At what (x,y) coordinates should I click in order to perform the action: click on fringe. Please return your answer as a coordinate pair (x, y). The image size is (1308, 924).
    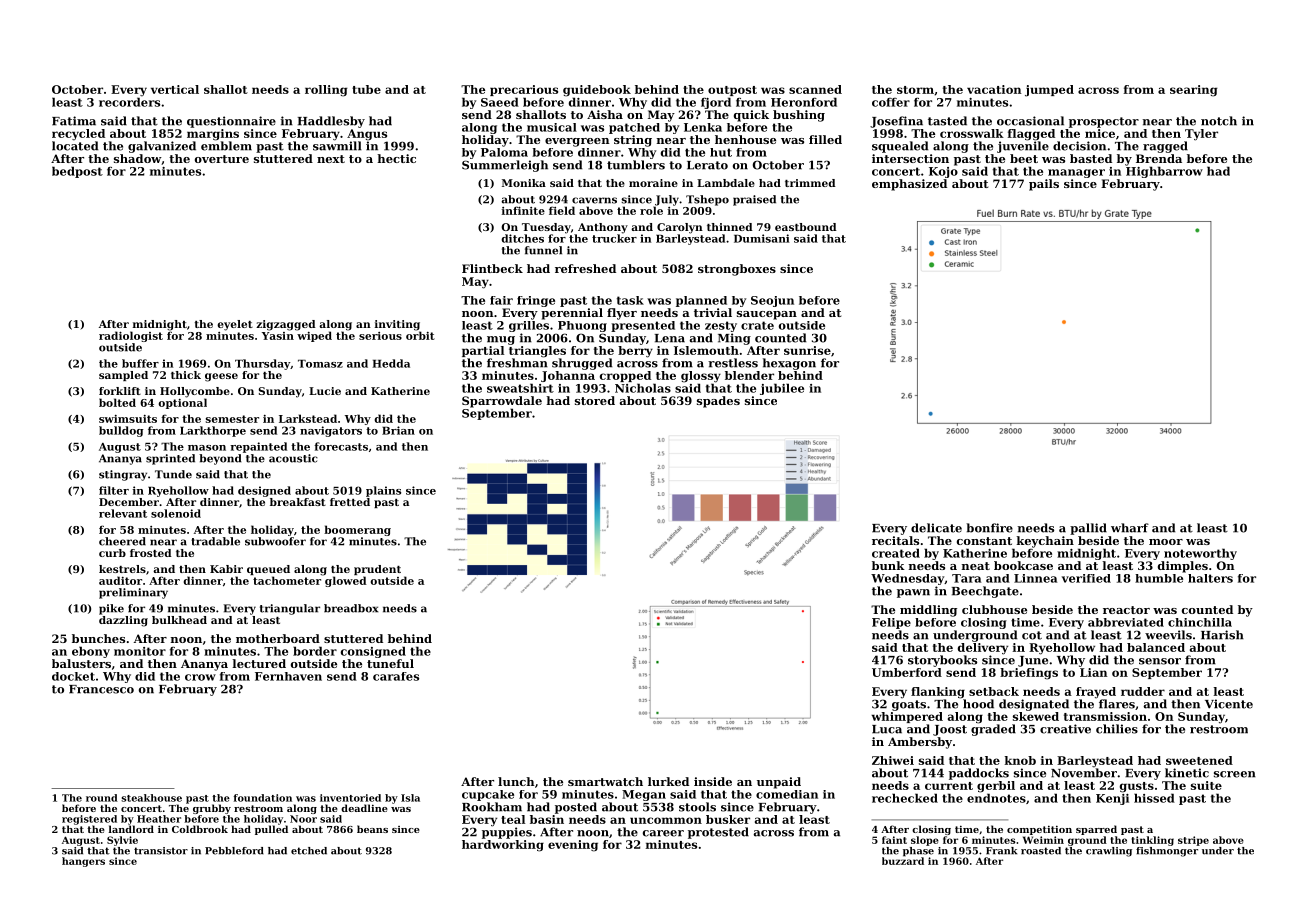
    Looking at the image, I should click on (536, 301).
